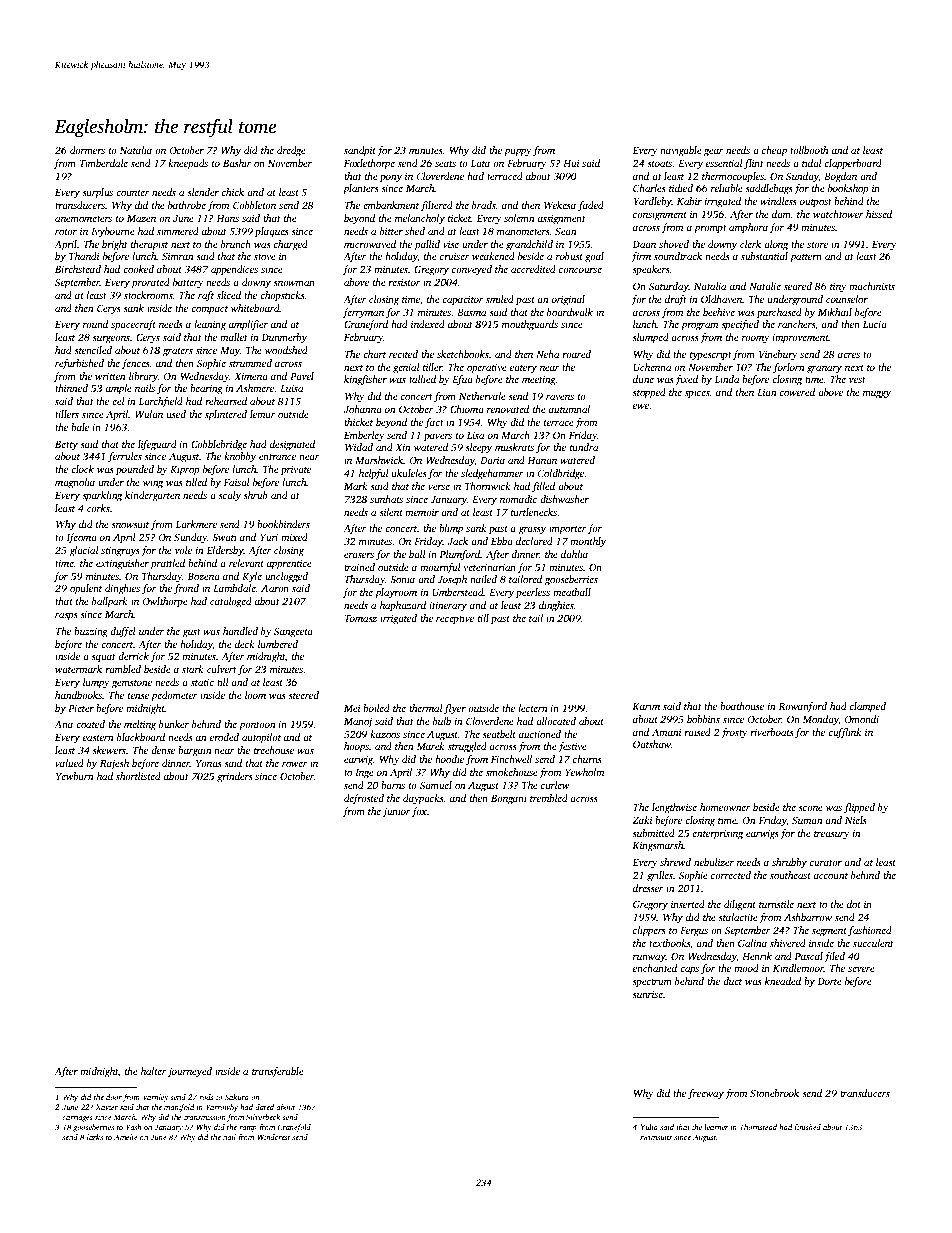 This screenshot has width=952, height=1233. Describe the element at coordinates (95, 1137) in the screenshot. I see `larks` at that location.
